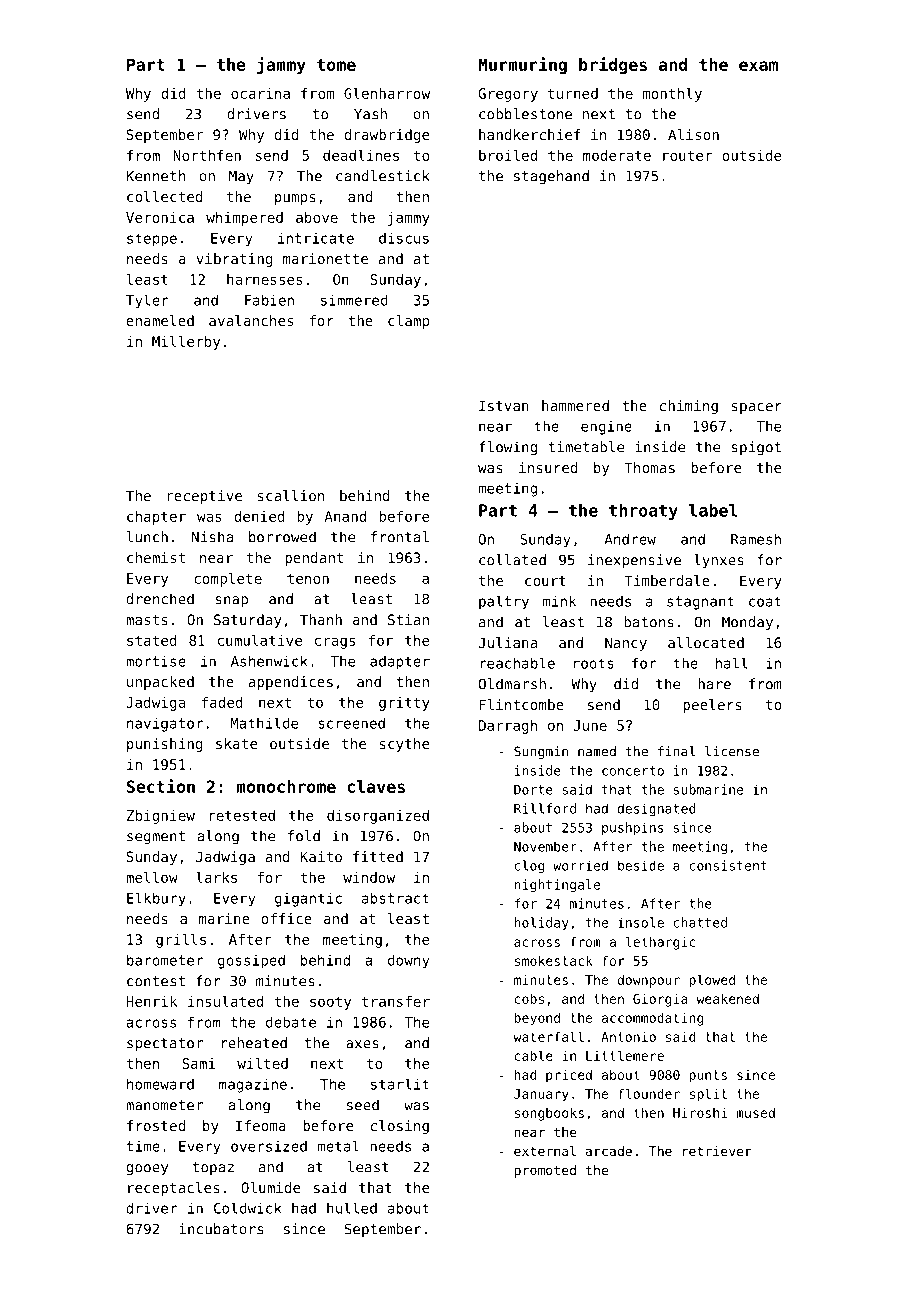 The width and height of the screenshot is (908, 1316). Describe the element at coordinates (717, 1151) in the screenshot. I see `retriever` at that location.
